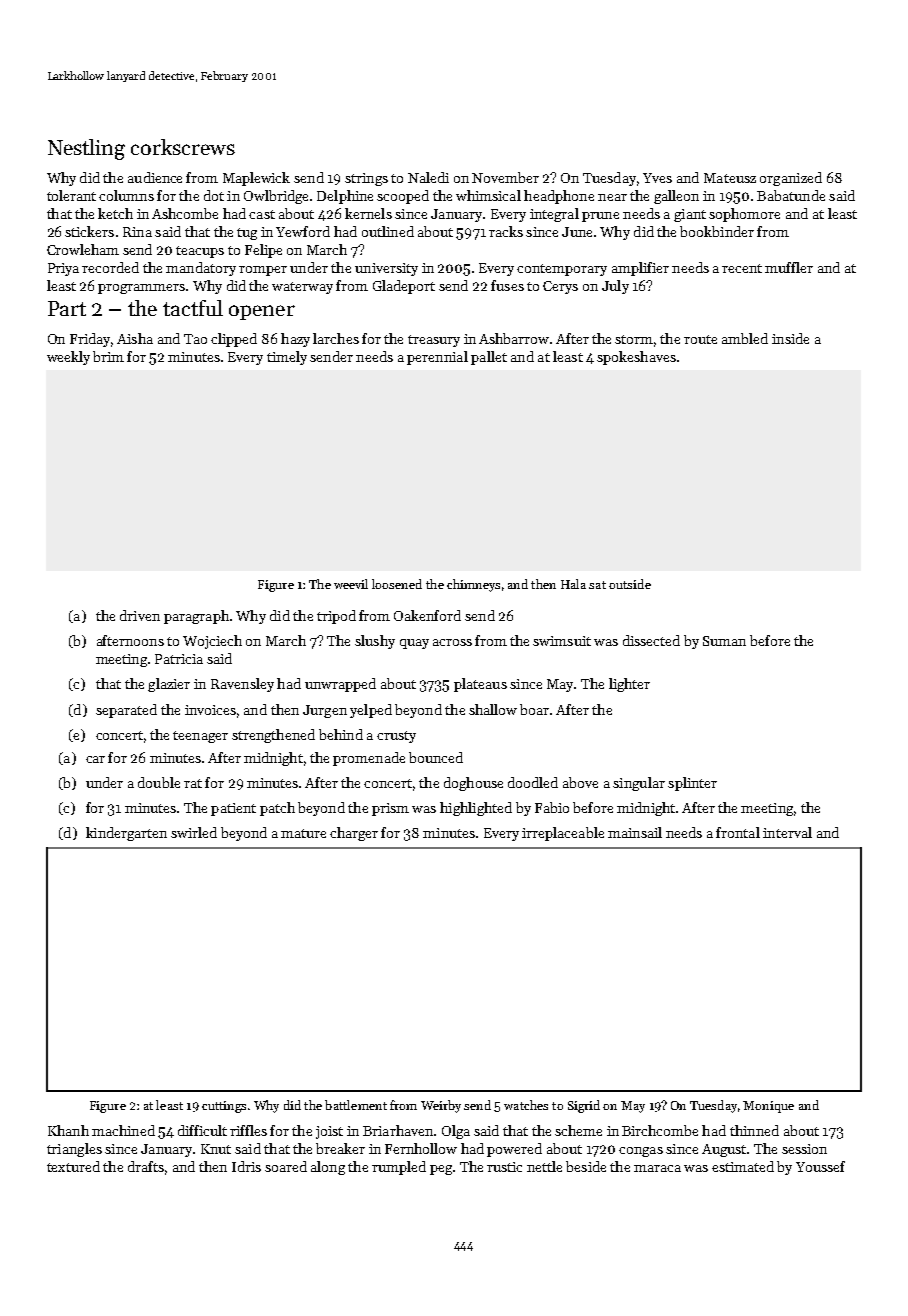 The width and height of the image is (908, 1316). Describe the element at coordinates (791, 179) in the image. I see `organized` at that location.
